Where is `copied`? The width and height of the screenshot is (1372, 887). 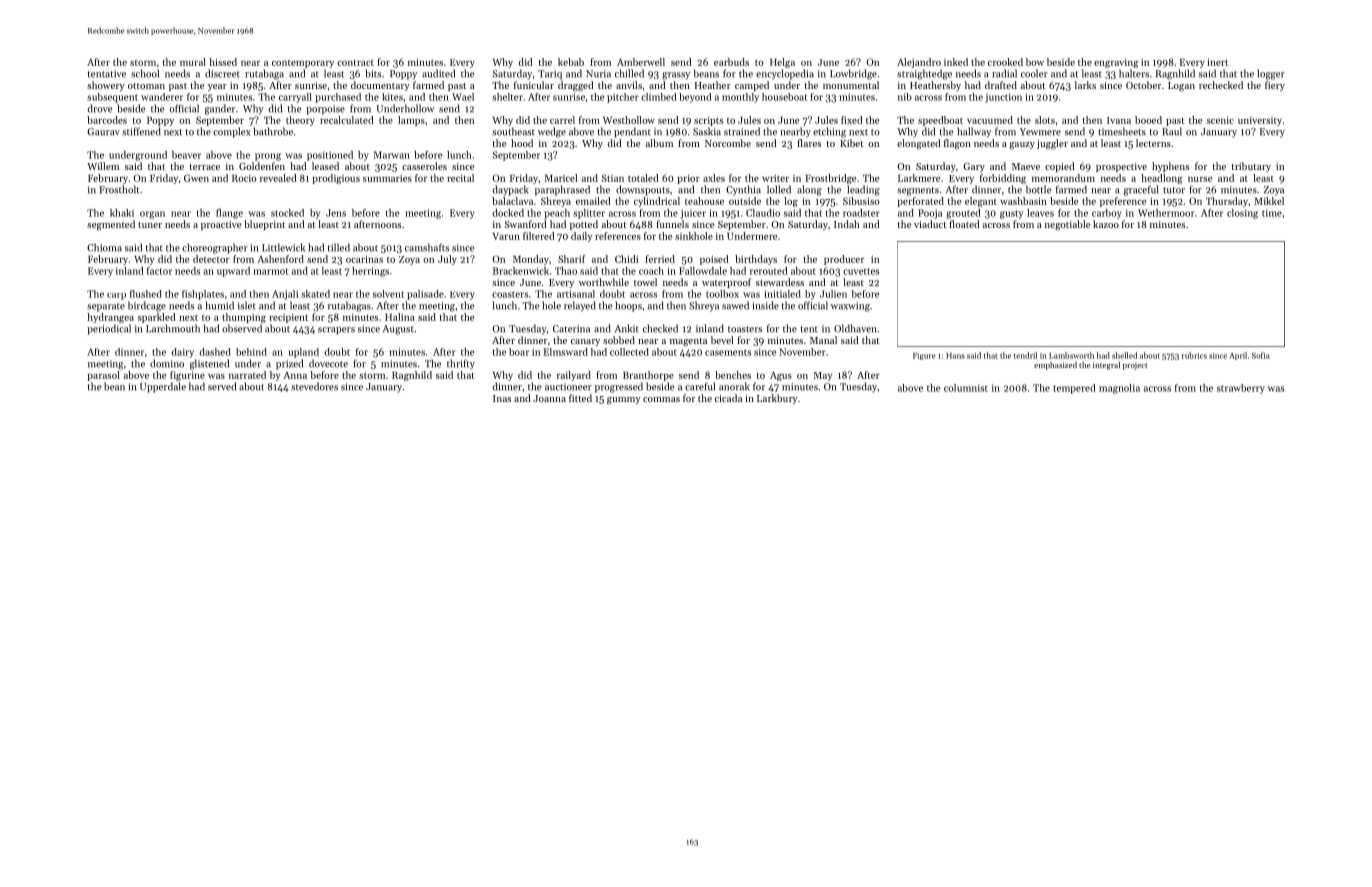 copied is located at coordinates (1060, 167).
